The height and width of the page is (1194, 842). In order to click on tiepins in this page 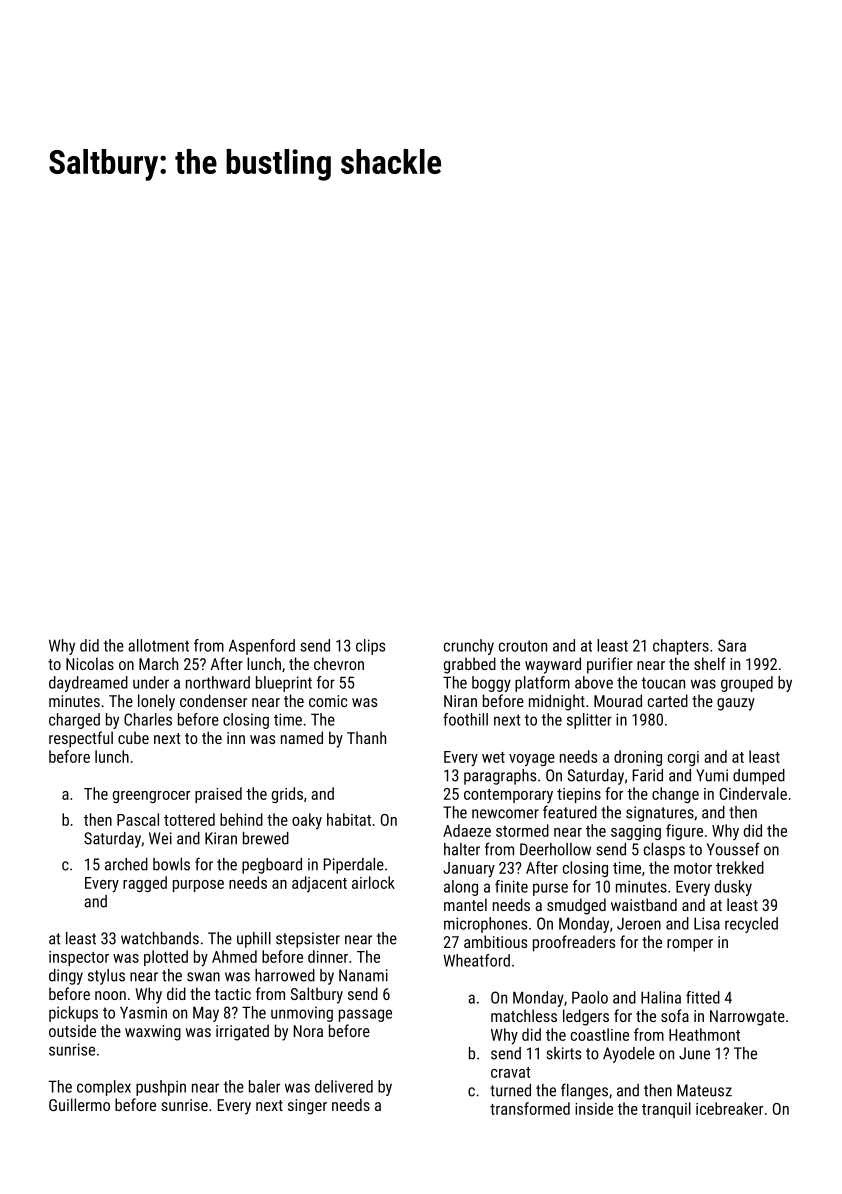, I will do `click(579, 795)`.
